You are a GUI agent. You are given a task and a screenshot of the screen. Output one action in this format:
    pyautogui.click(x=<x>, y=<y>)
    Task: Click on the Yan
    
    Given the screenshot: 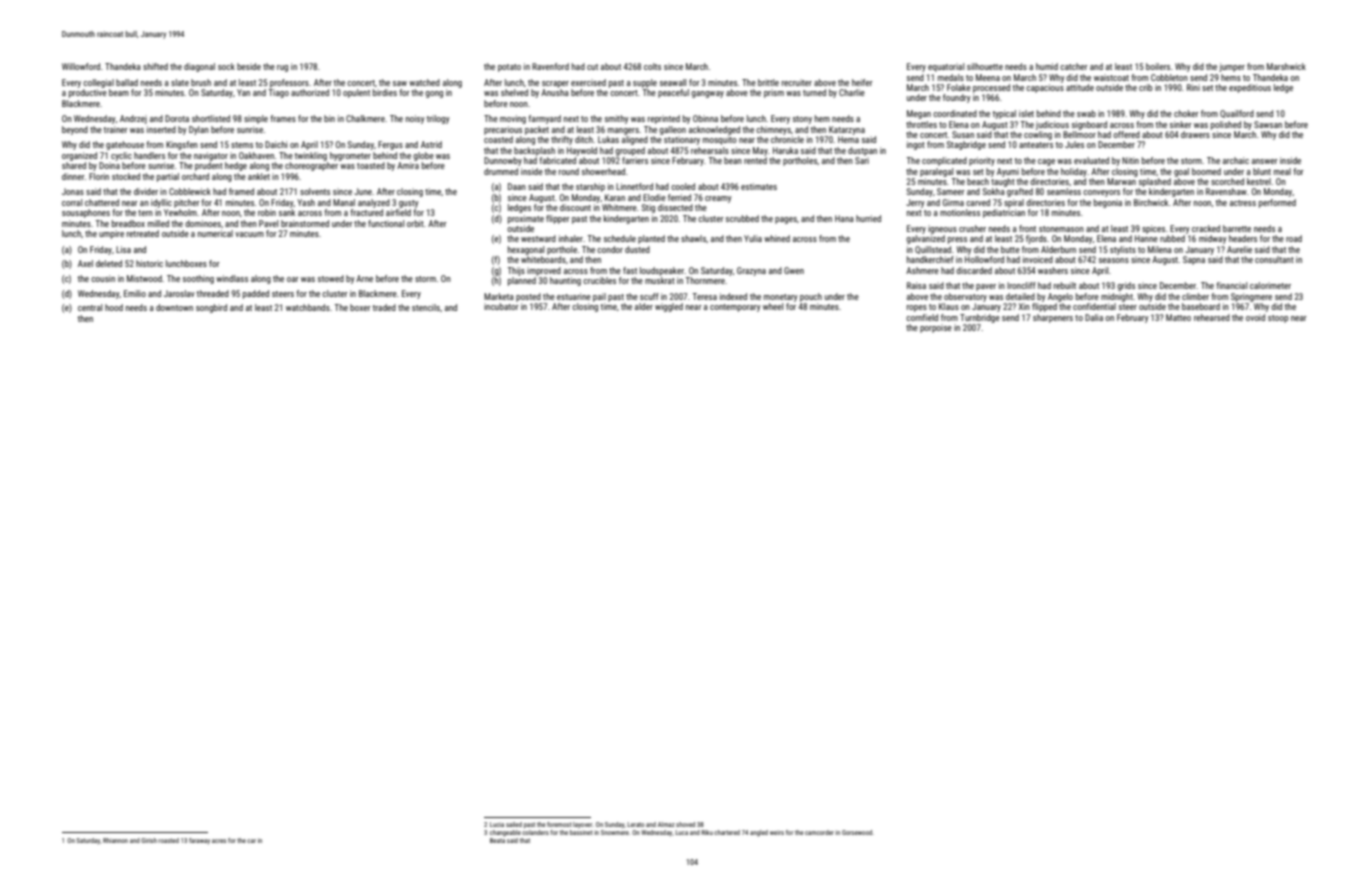 What is the action you would take?
    pyautogui.click(x=243, y=92)
